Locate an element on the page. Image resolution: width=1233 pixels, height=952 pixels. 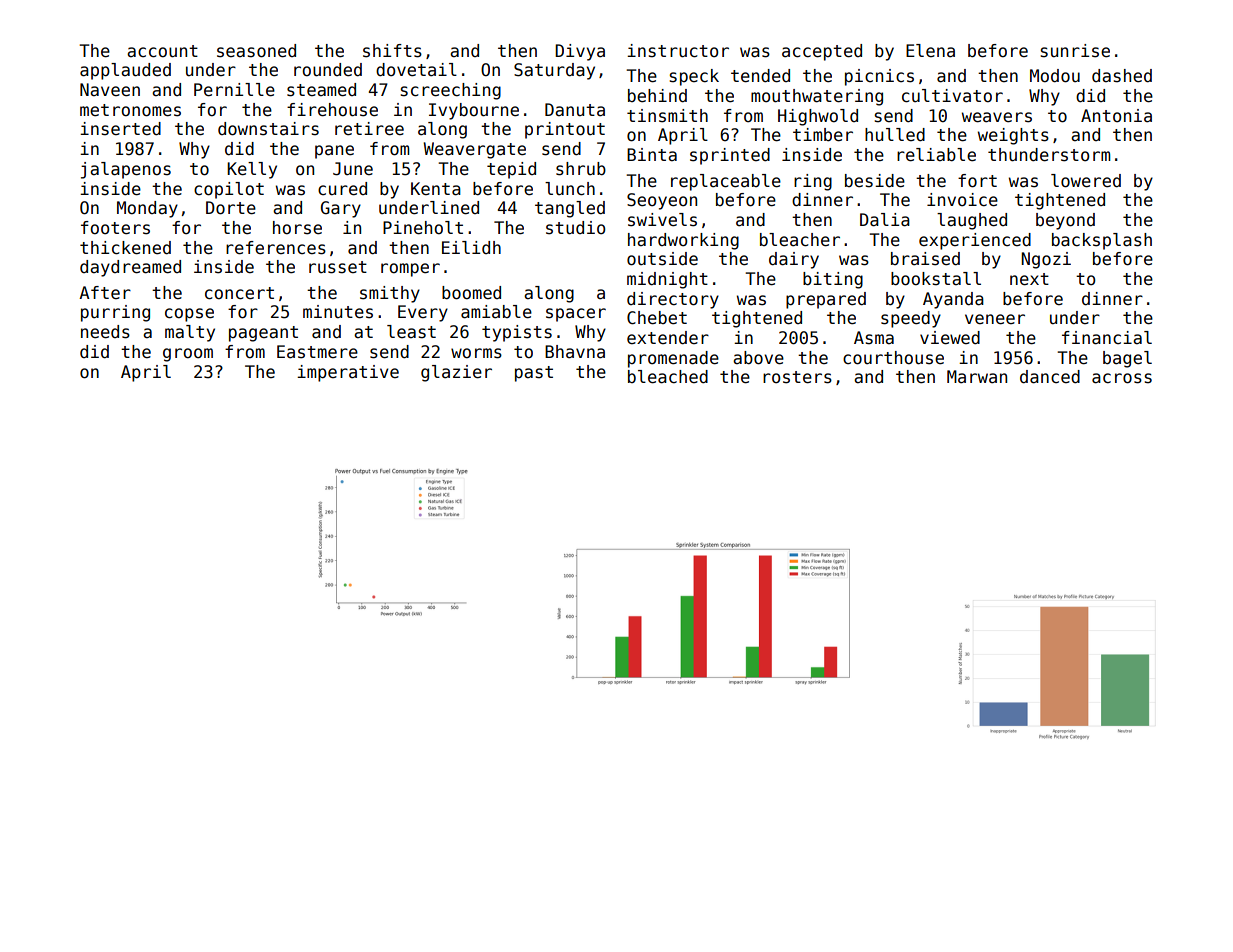
worms is located at coordinates (476, 353).
